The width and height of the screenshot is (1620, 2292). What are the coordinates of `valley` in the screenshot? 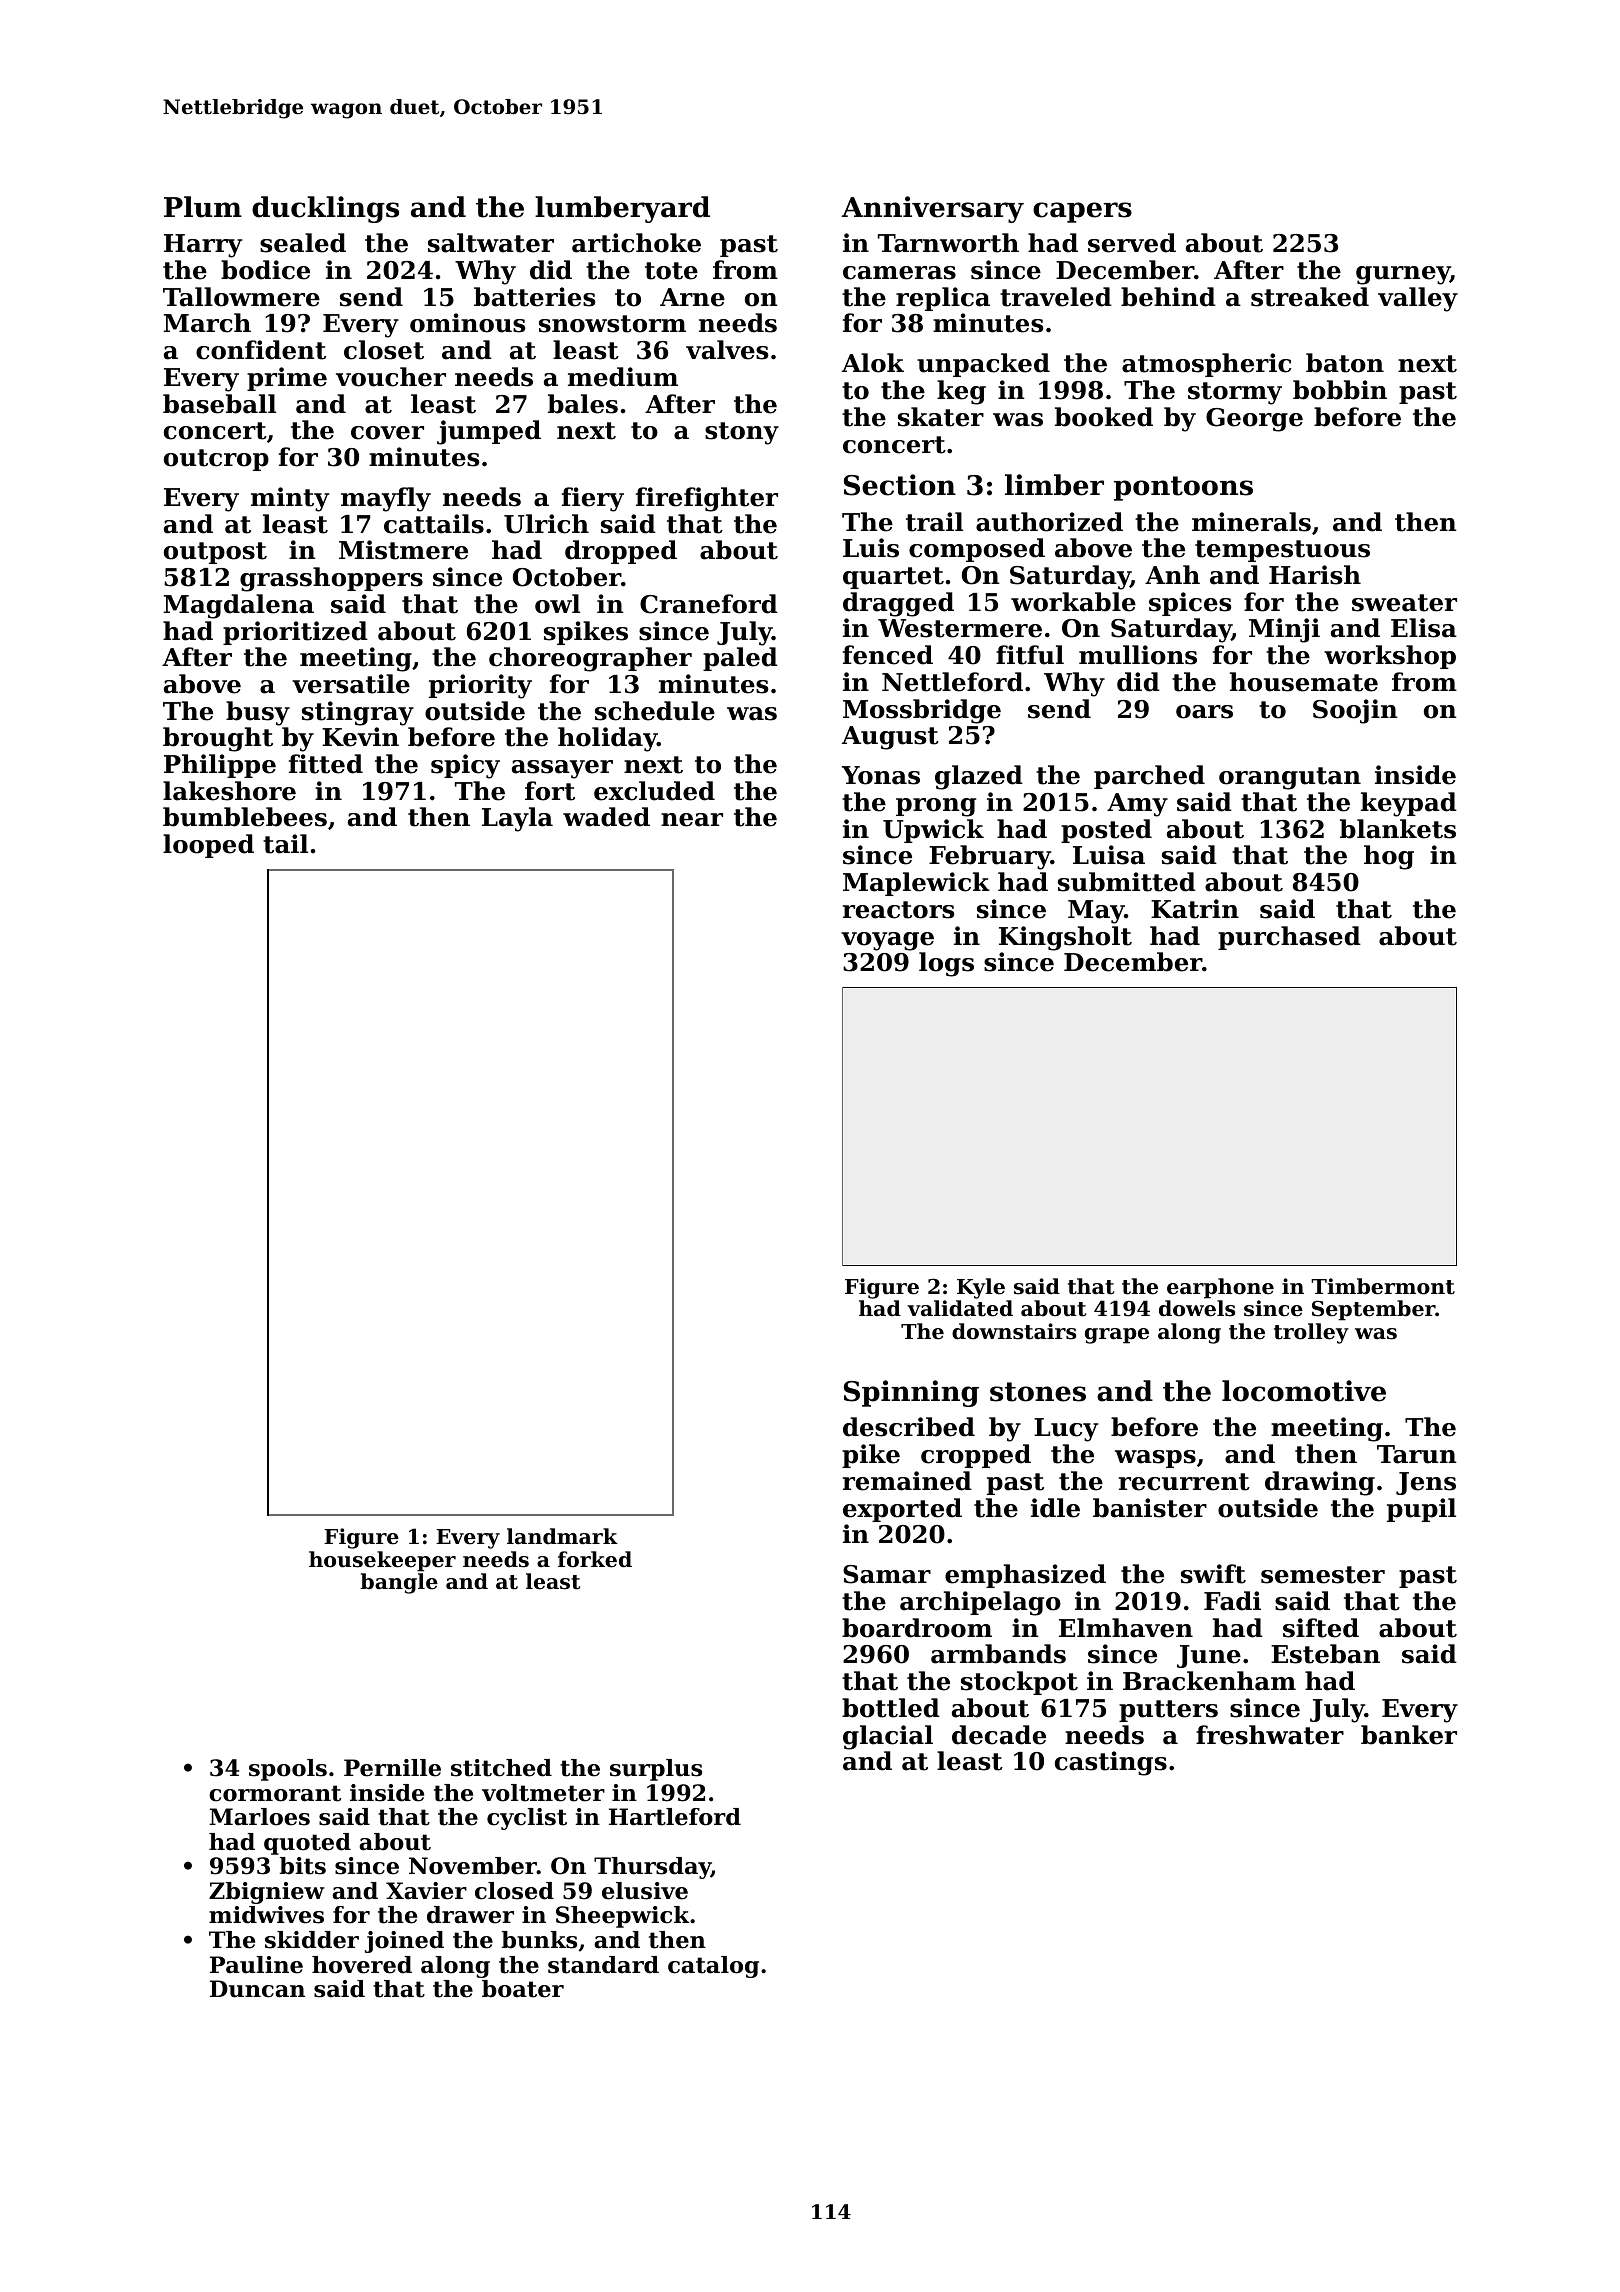 It's located at (1418, 299).
